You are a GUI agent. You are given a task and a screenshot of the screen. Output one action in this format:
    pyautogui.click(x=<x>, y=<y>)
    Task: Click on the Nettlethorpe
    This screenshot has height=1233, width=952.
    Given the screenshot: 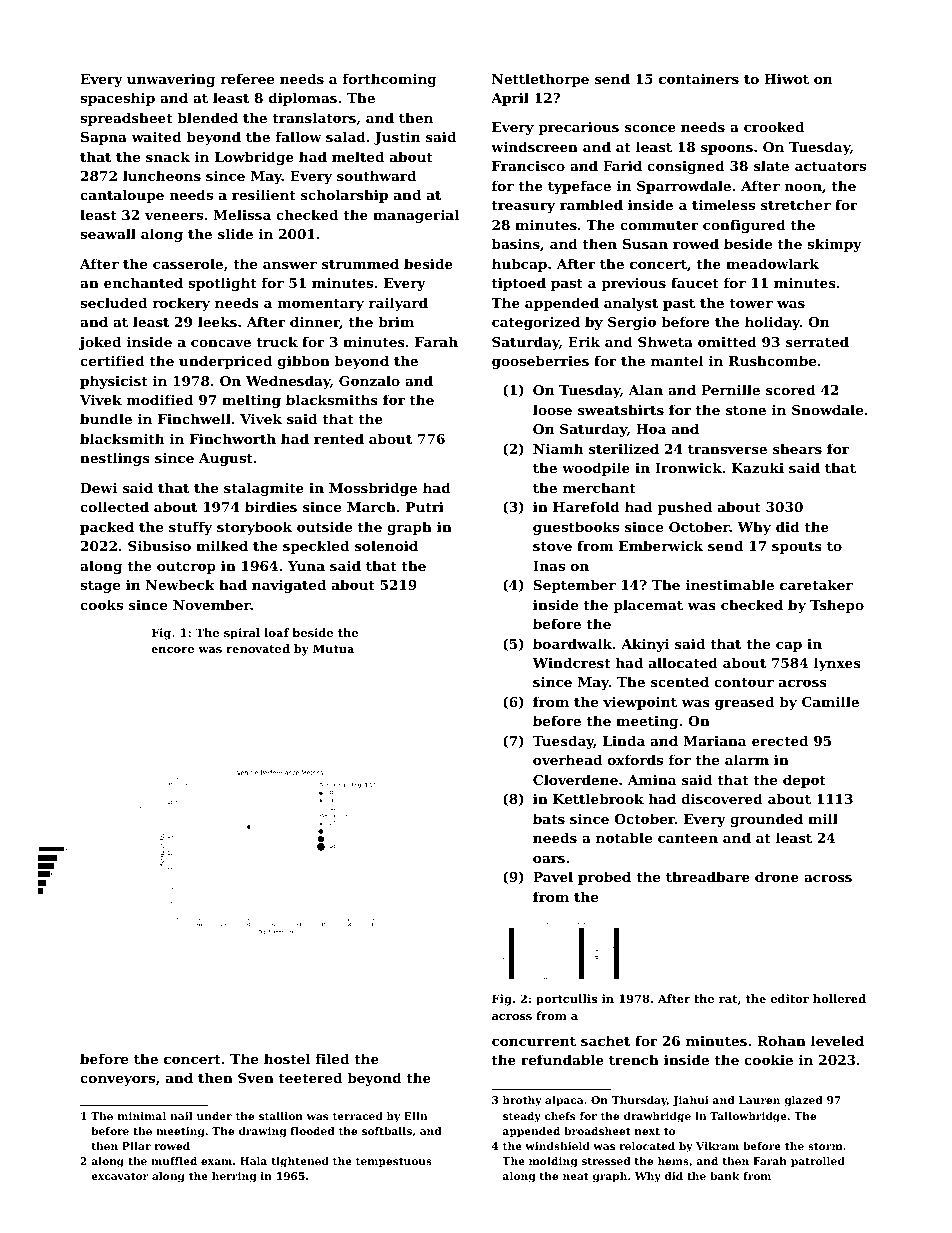 What is the action you would take?
    pyautogui.click(x=540, y=80)
